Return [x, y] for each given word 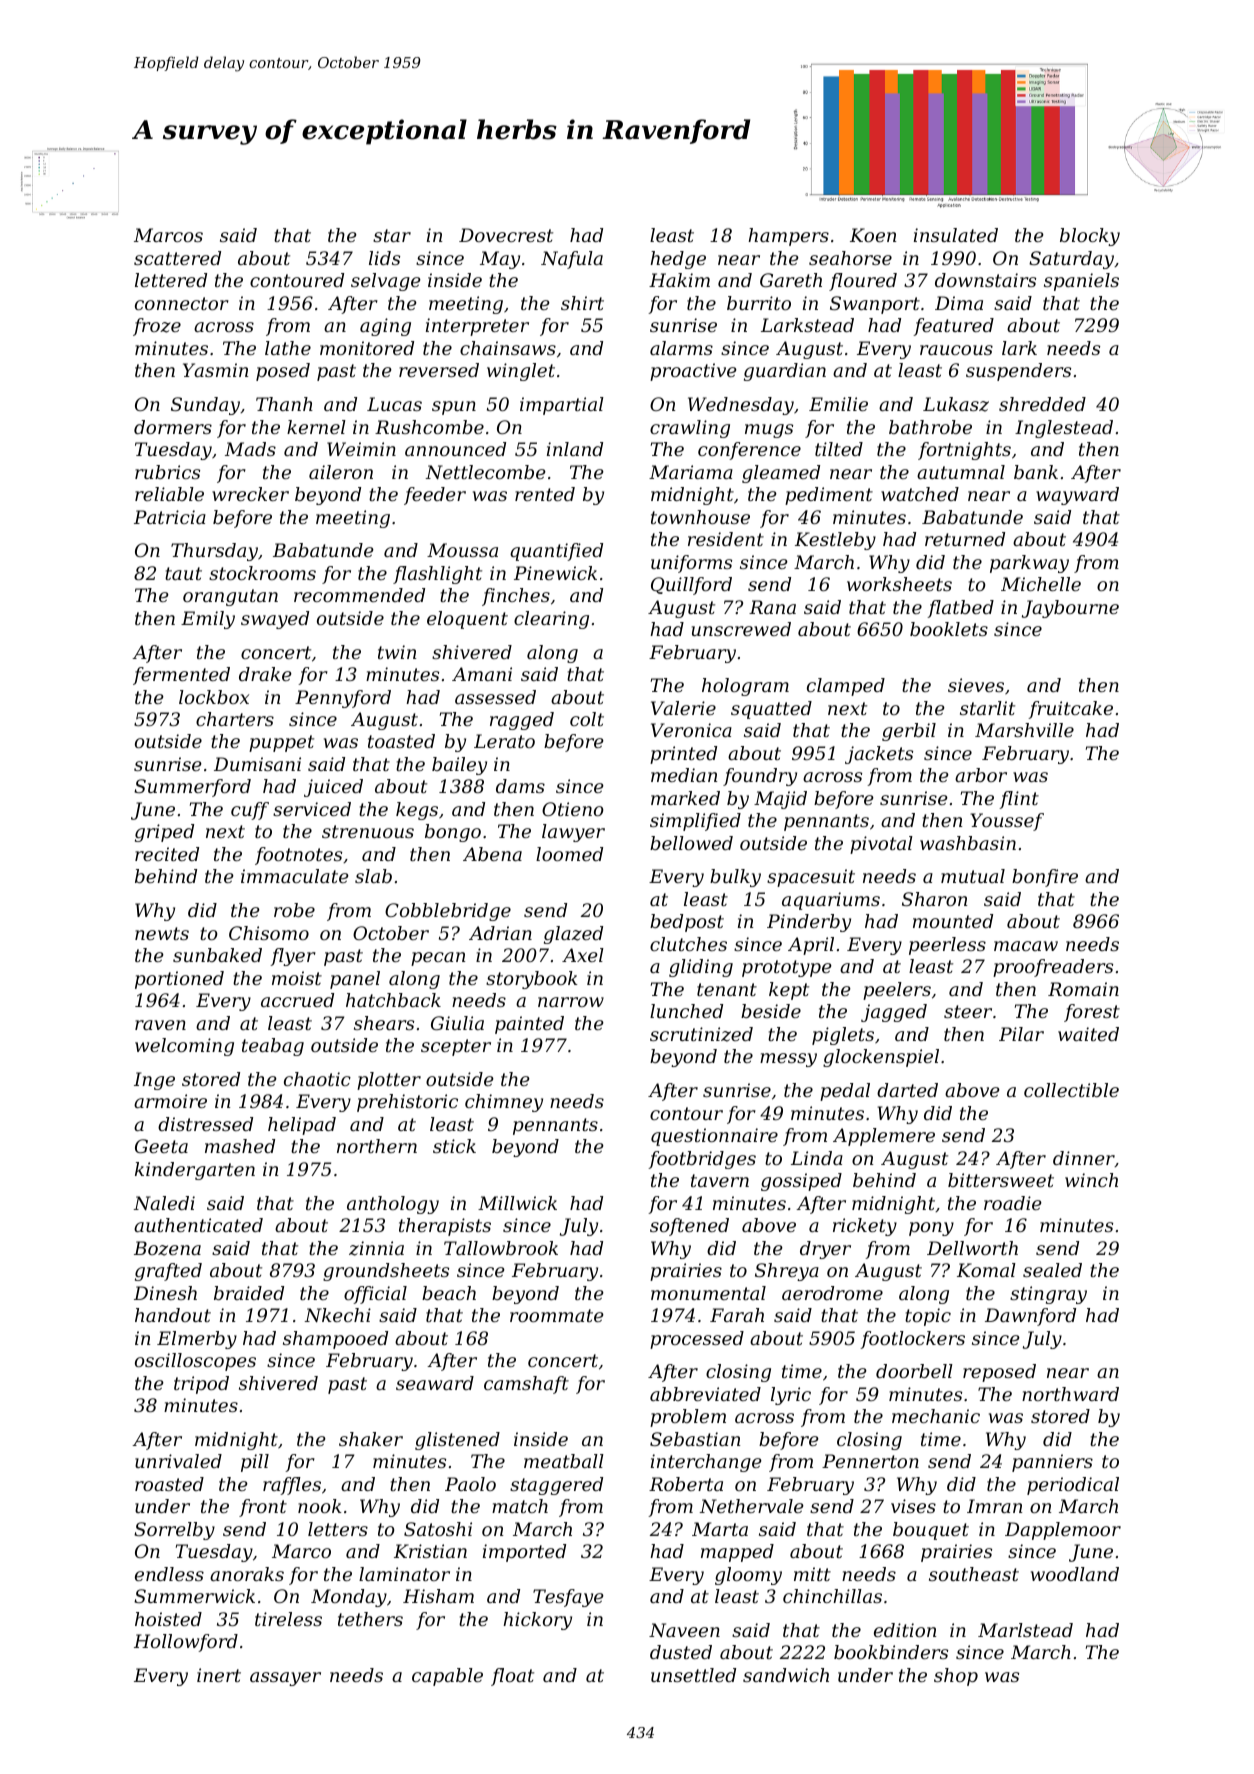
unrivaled [178, 1461]
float [512, 1677]
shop [956, 1677]
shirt [582, 303]
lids [384, 258]
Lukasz [956, 404]
